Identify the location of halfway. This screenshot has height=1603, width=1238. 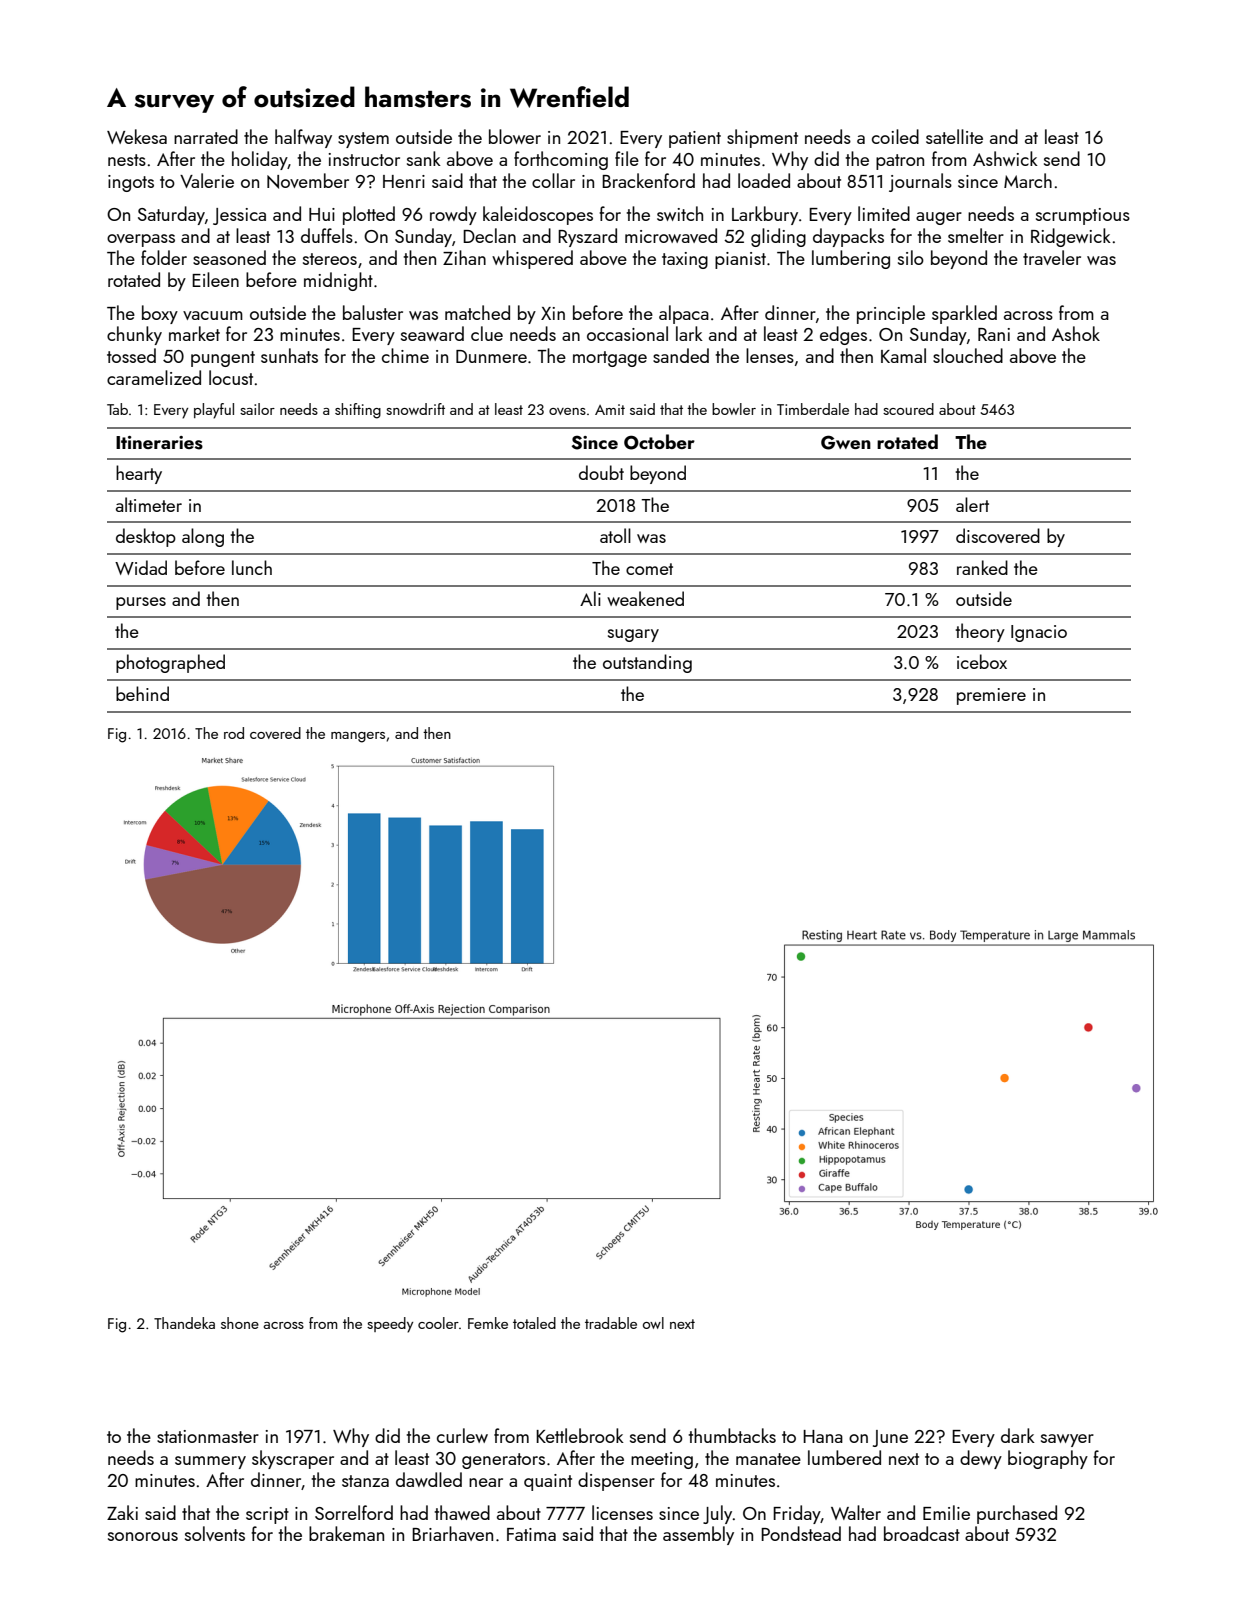
(303, 138).
